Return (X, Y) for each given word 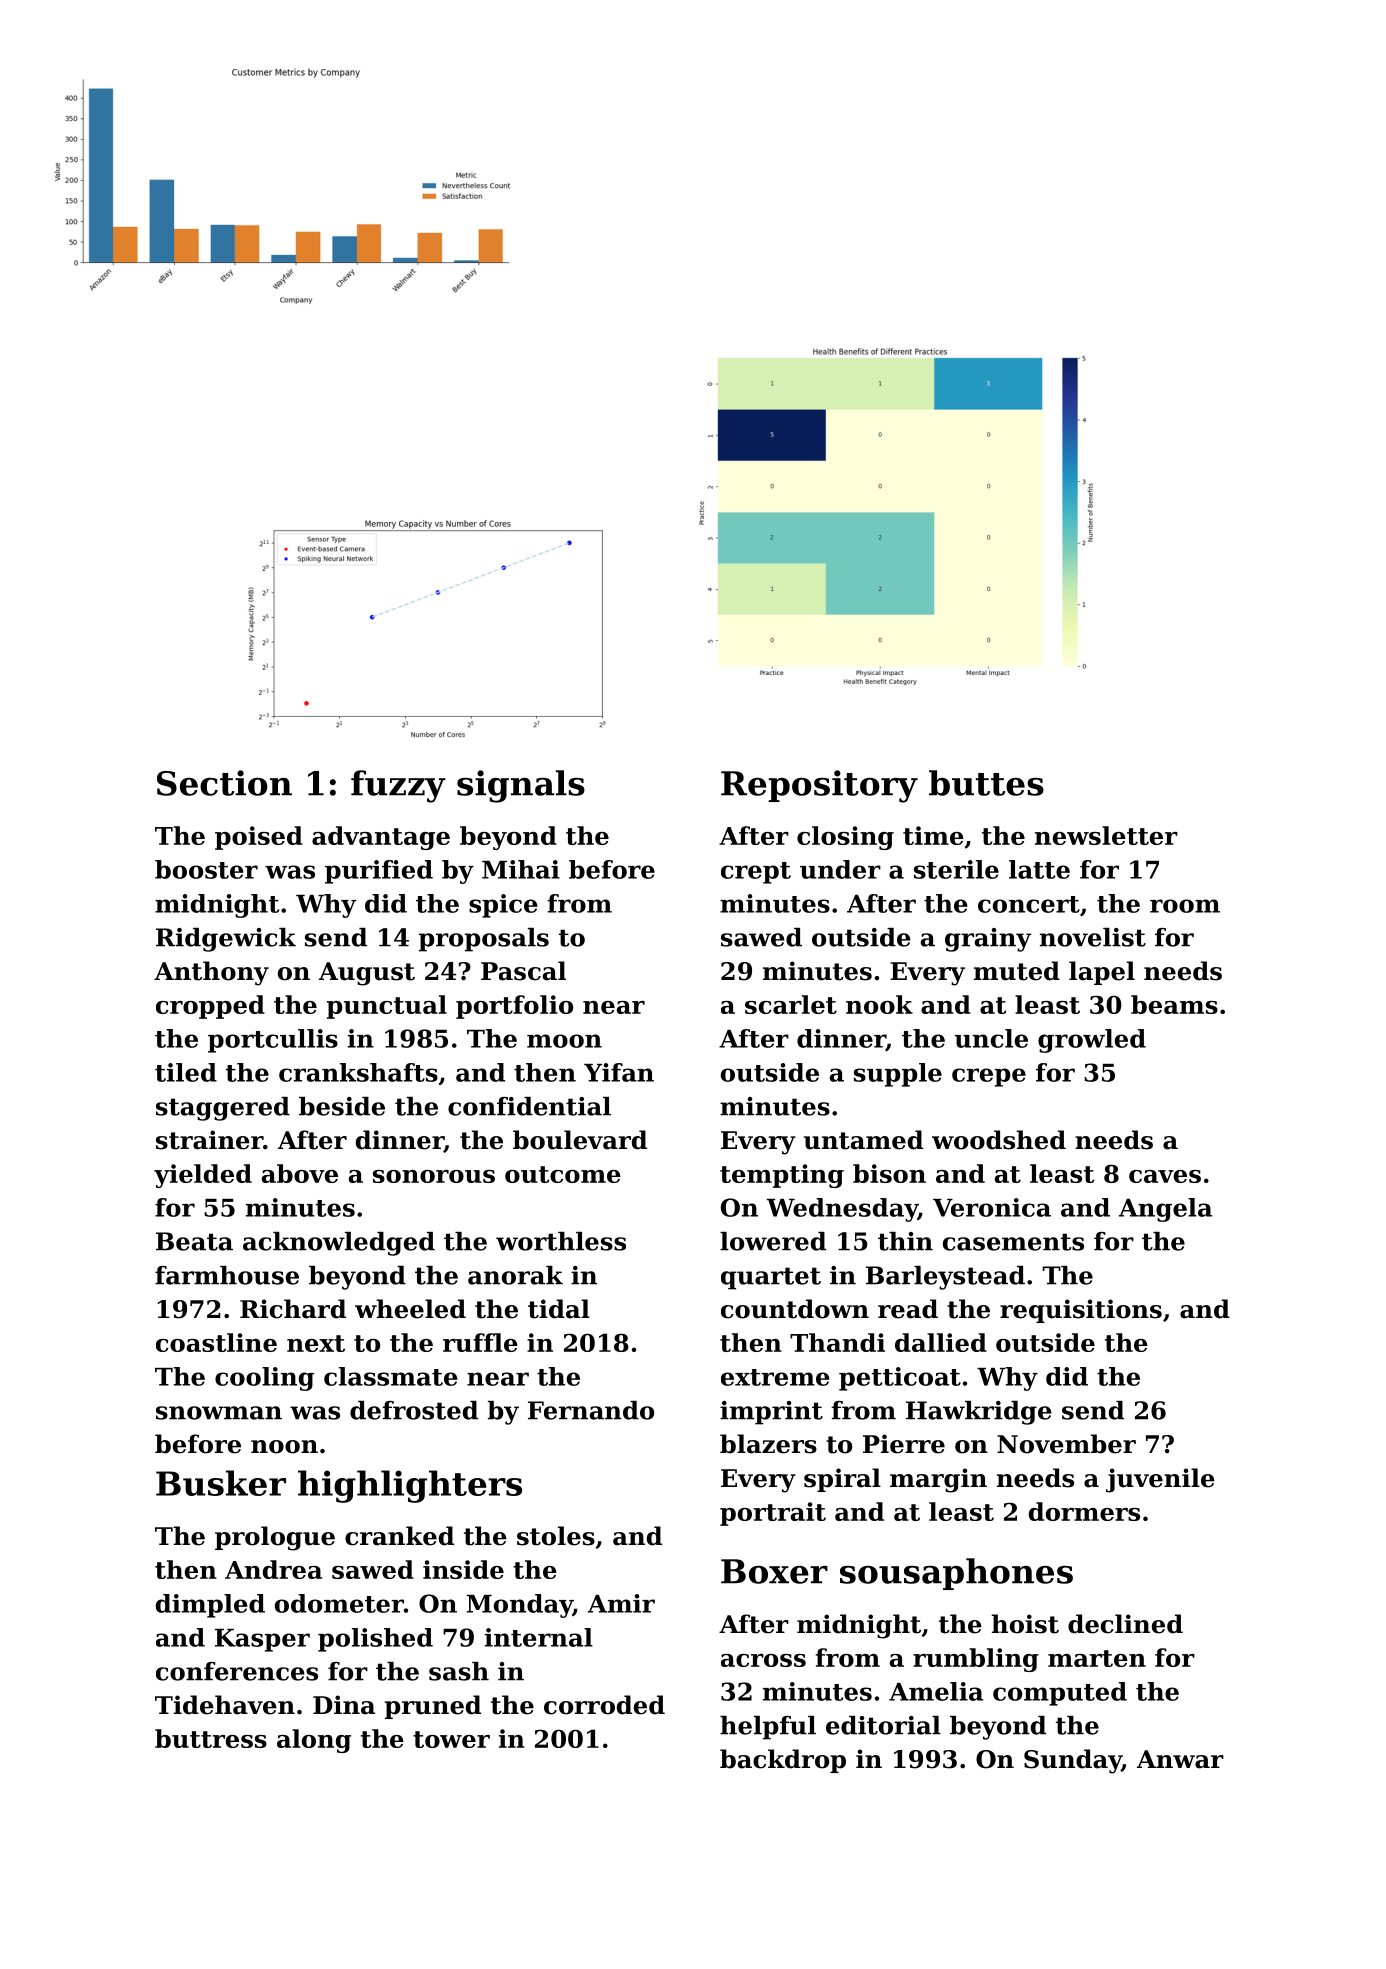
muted (1017, 971)
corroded (604, 1705)
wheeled (410, 1309)
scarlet (791, 1004)
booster (206, 869)
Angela (1165, 1210)
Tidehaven (225, 1705)
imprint (771, 1413)
